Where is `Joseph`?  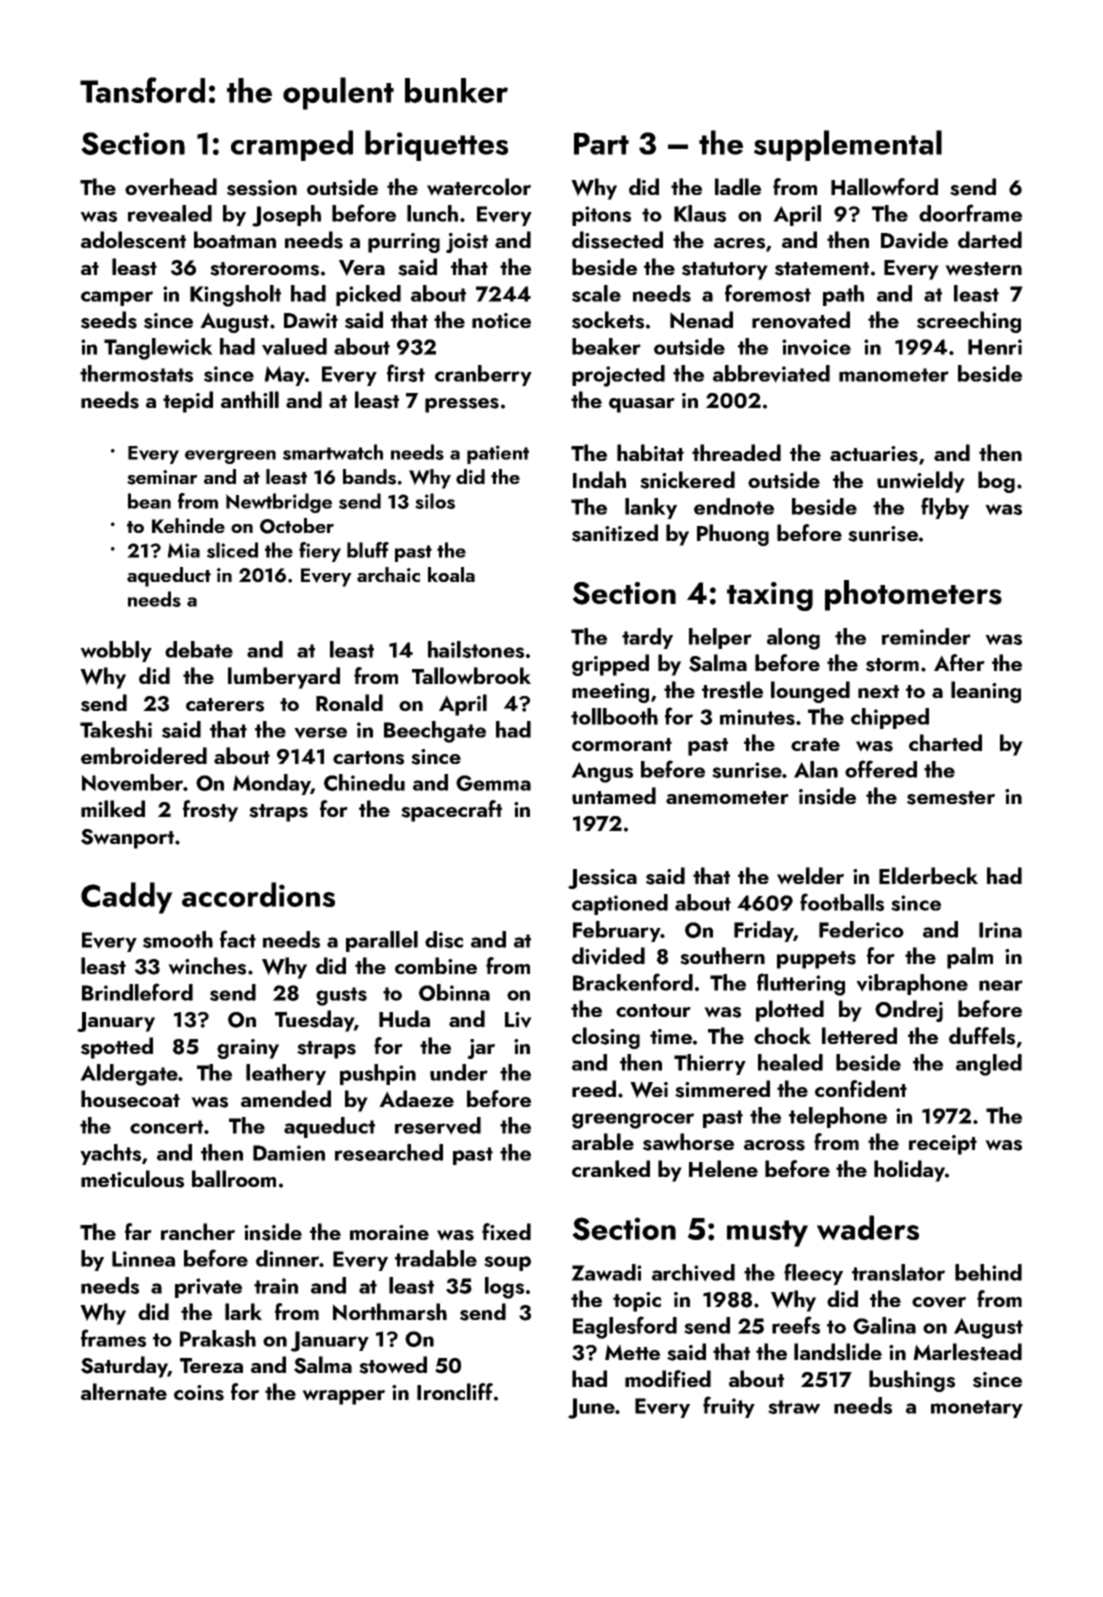
Joseph is located at coordinates (286, 216).
